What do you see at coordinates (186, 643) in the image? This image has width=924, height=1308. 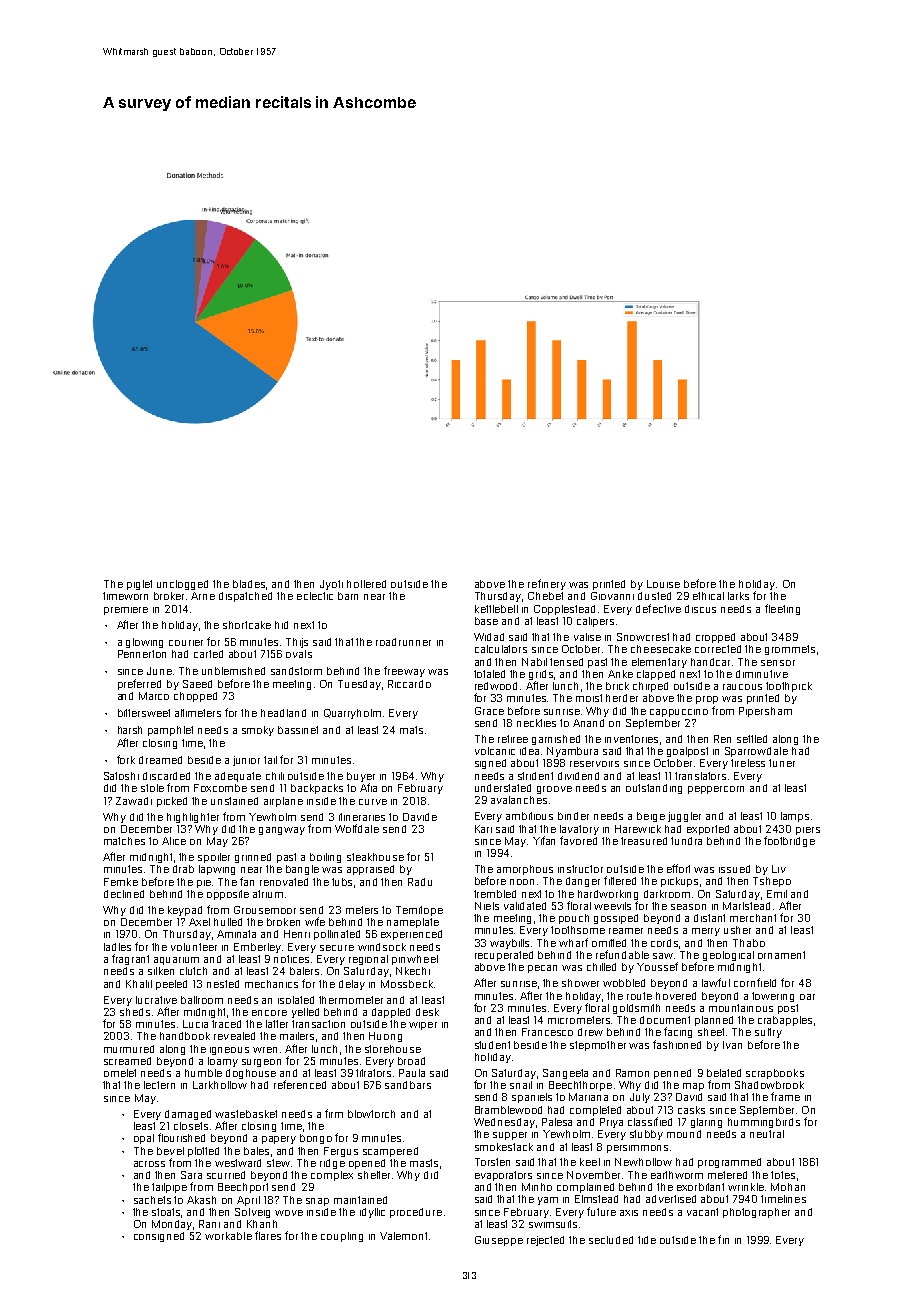 I see `courier` at bounding box center [186, 643].
